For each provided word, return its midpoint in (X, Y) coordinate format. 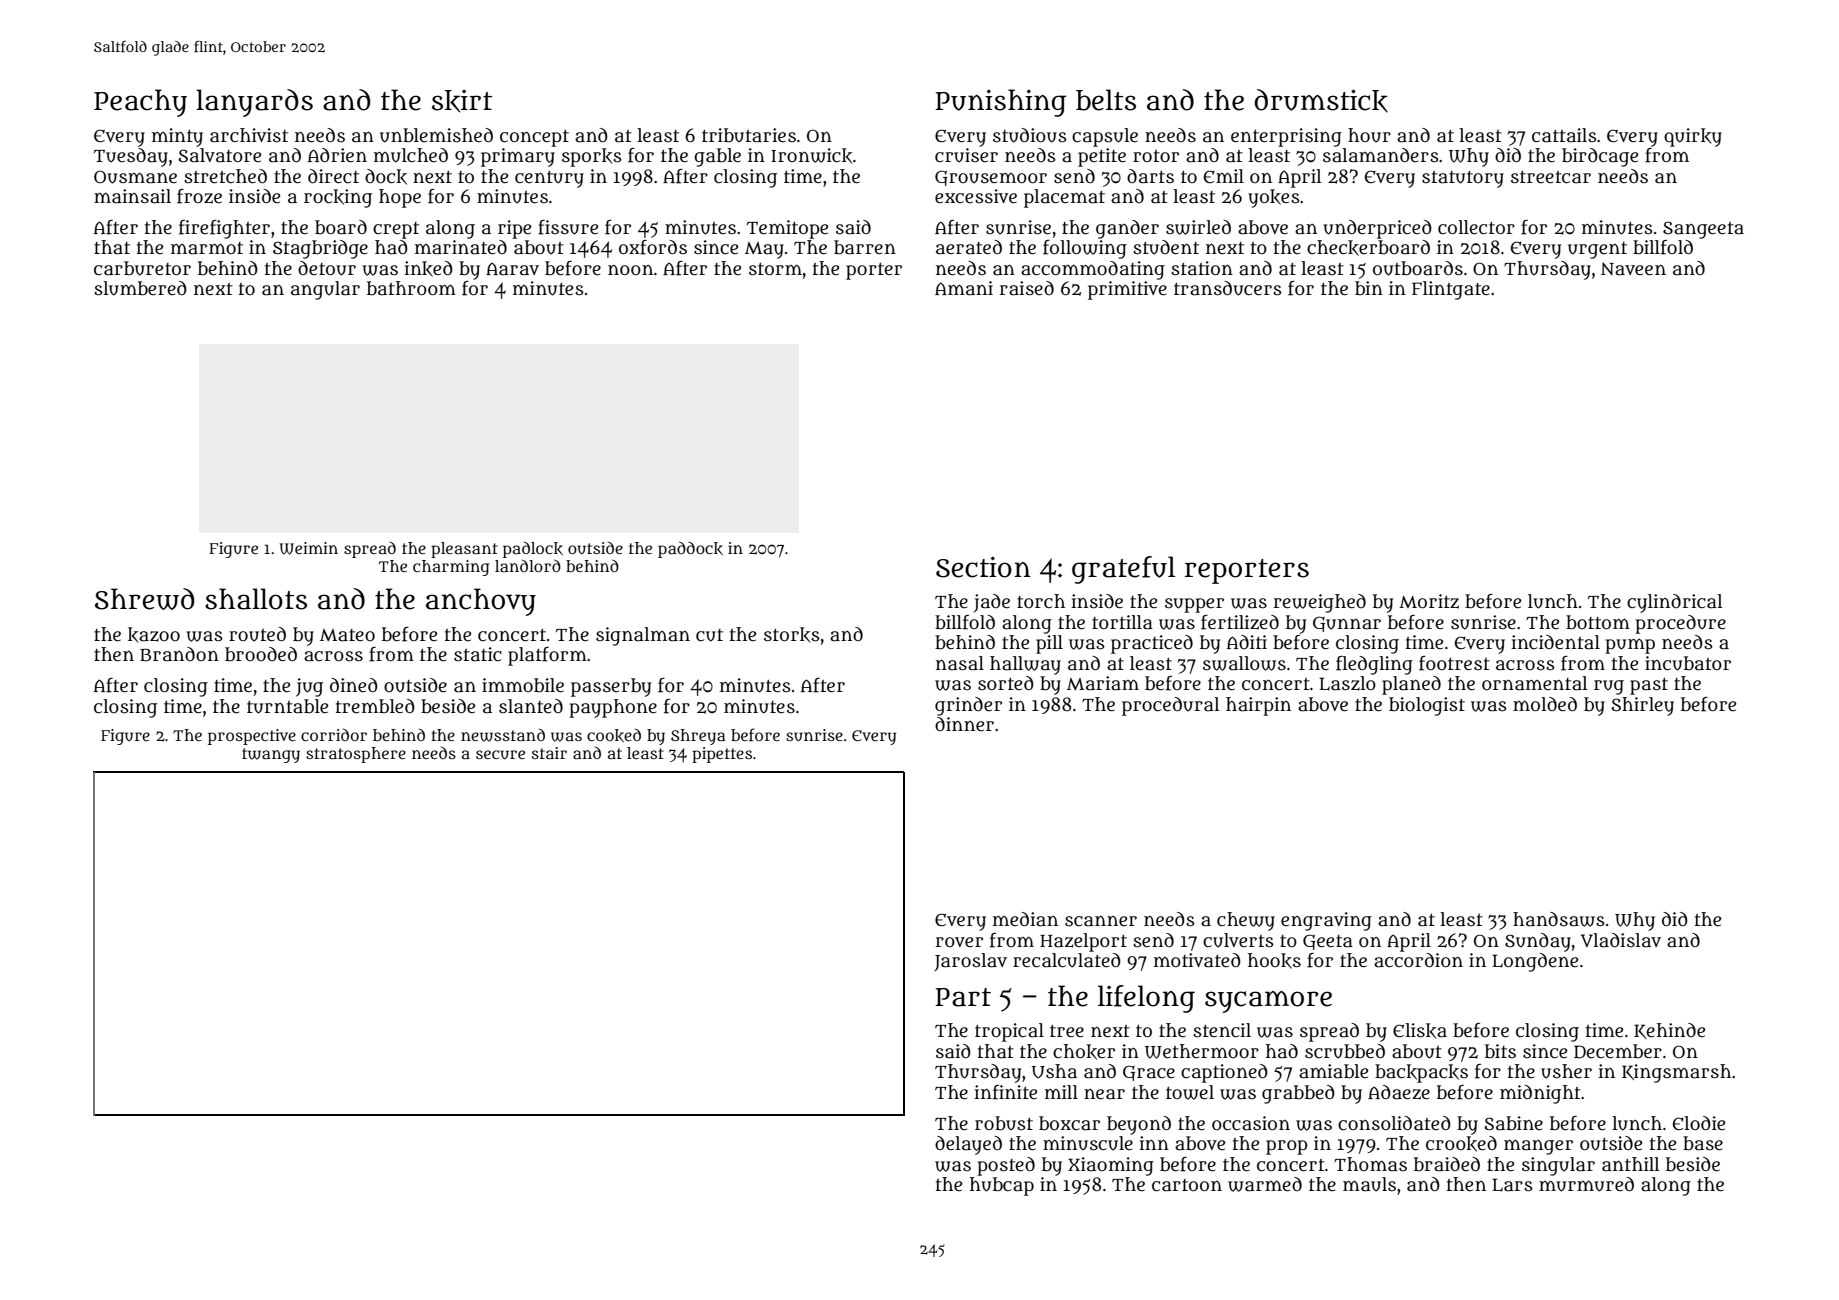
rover (959, 942)
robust (1004, 1123)
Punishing (1000, 103)
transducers (1228, 288)
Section (983, 567)
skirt (462, 101)
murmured (1586, 1184)
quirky (1693, 137)
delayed (968, 1145)
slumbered (140, 288)
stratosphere (356, 755)
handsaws (1559, 919)
